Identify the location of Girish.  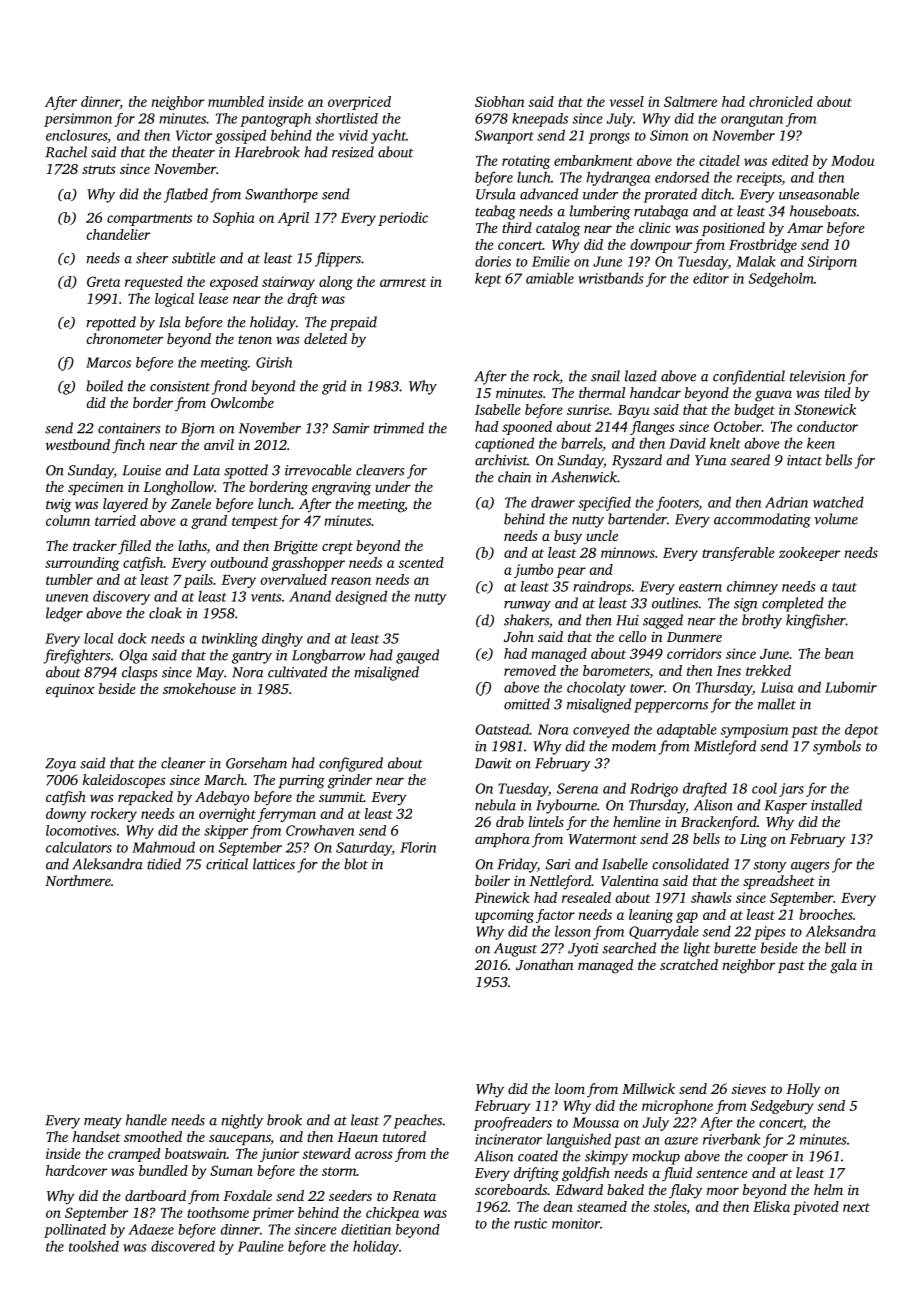
(274, 362).
